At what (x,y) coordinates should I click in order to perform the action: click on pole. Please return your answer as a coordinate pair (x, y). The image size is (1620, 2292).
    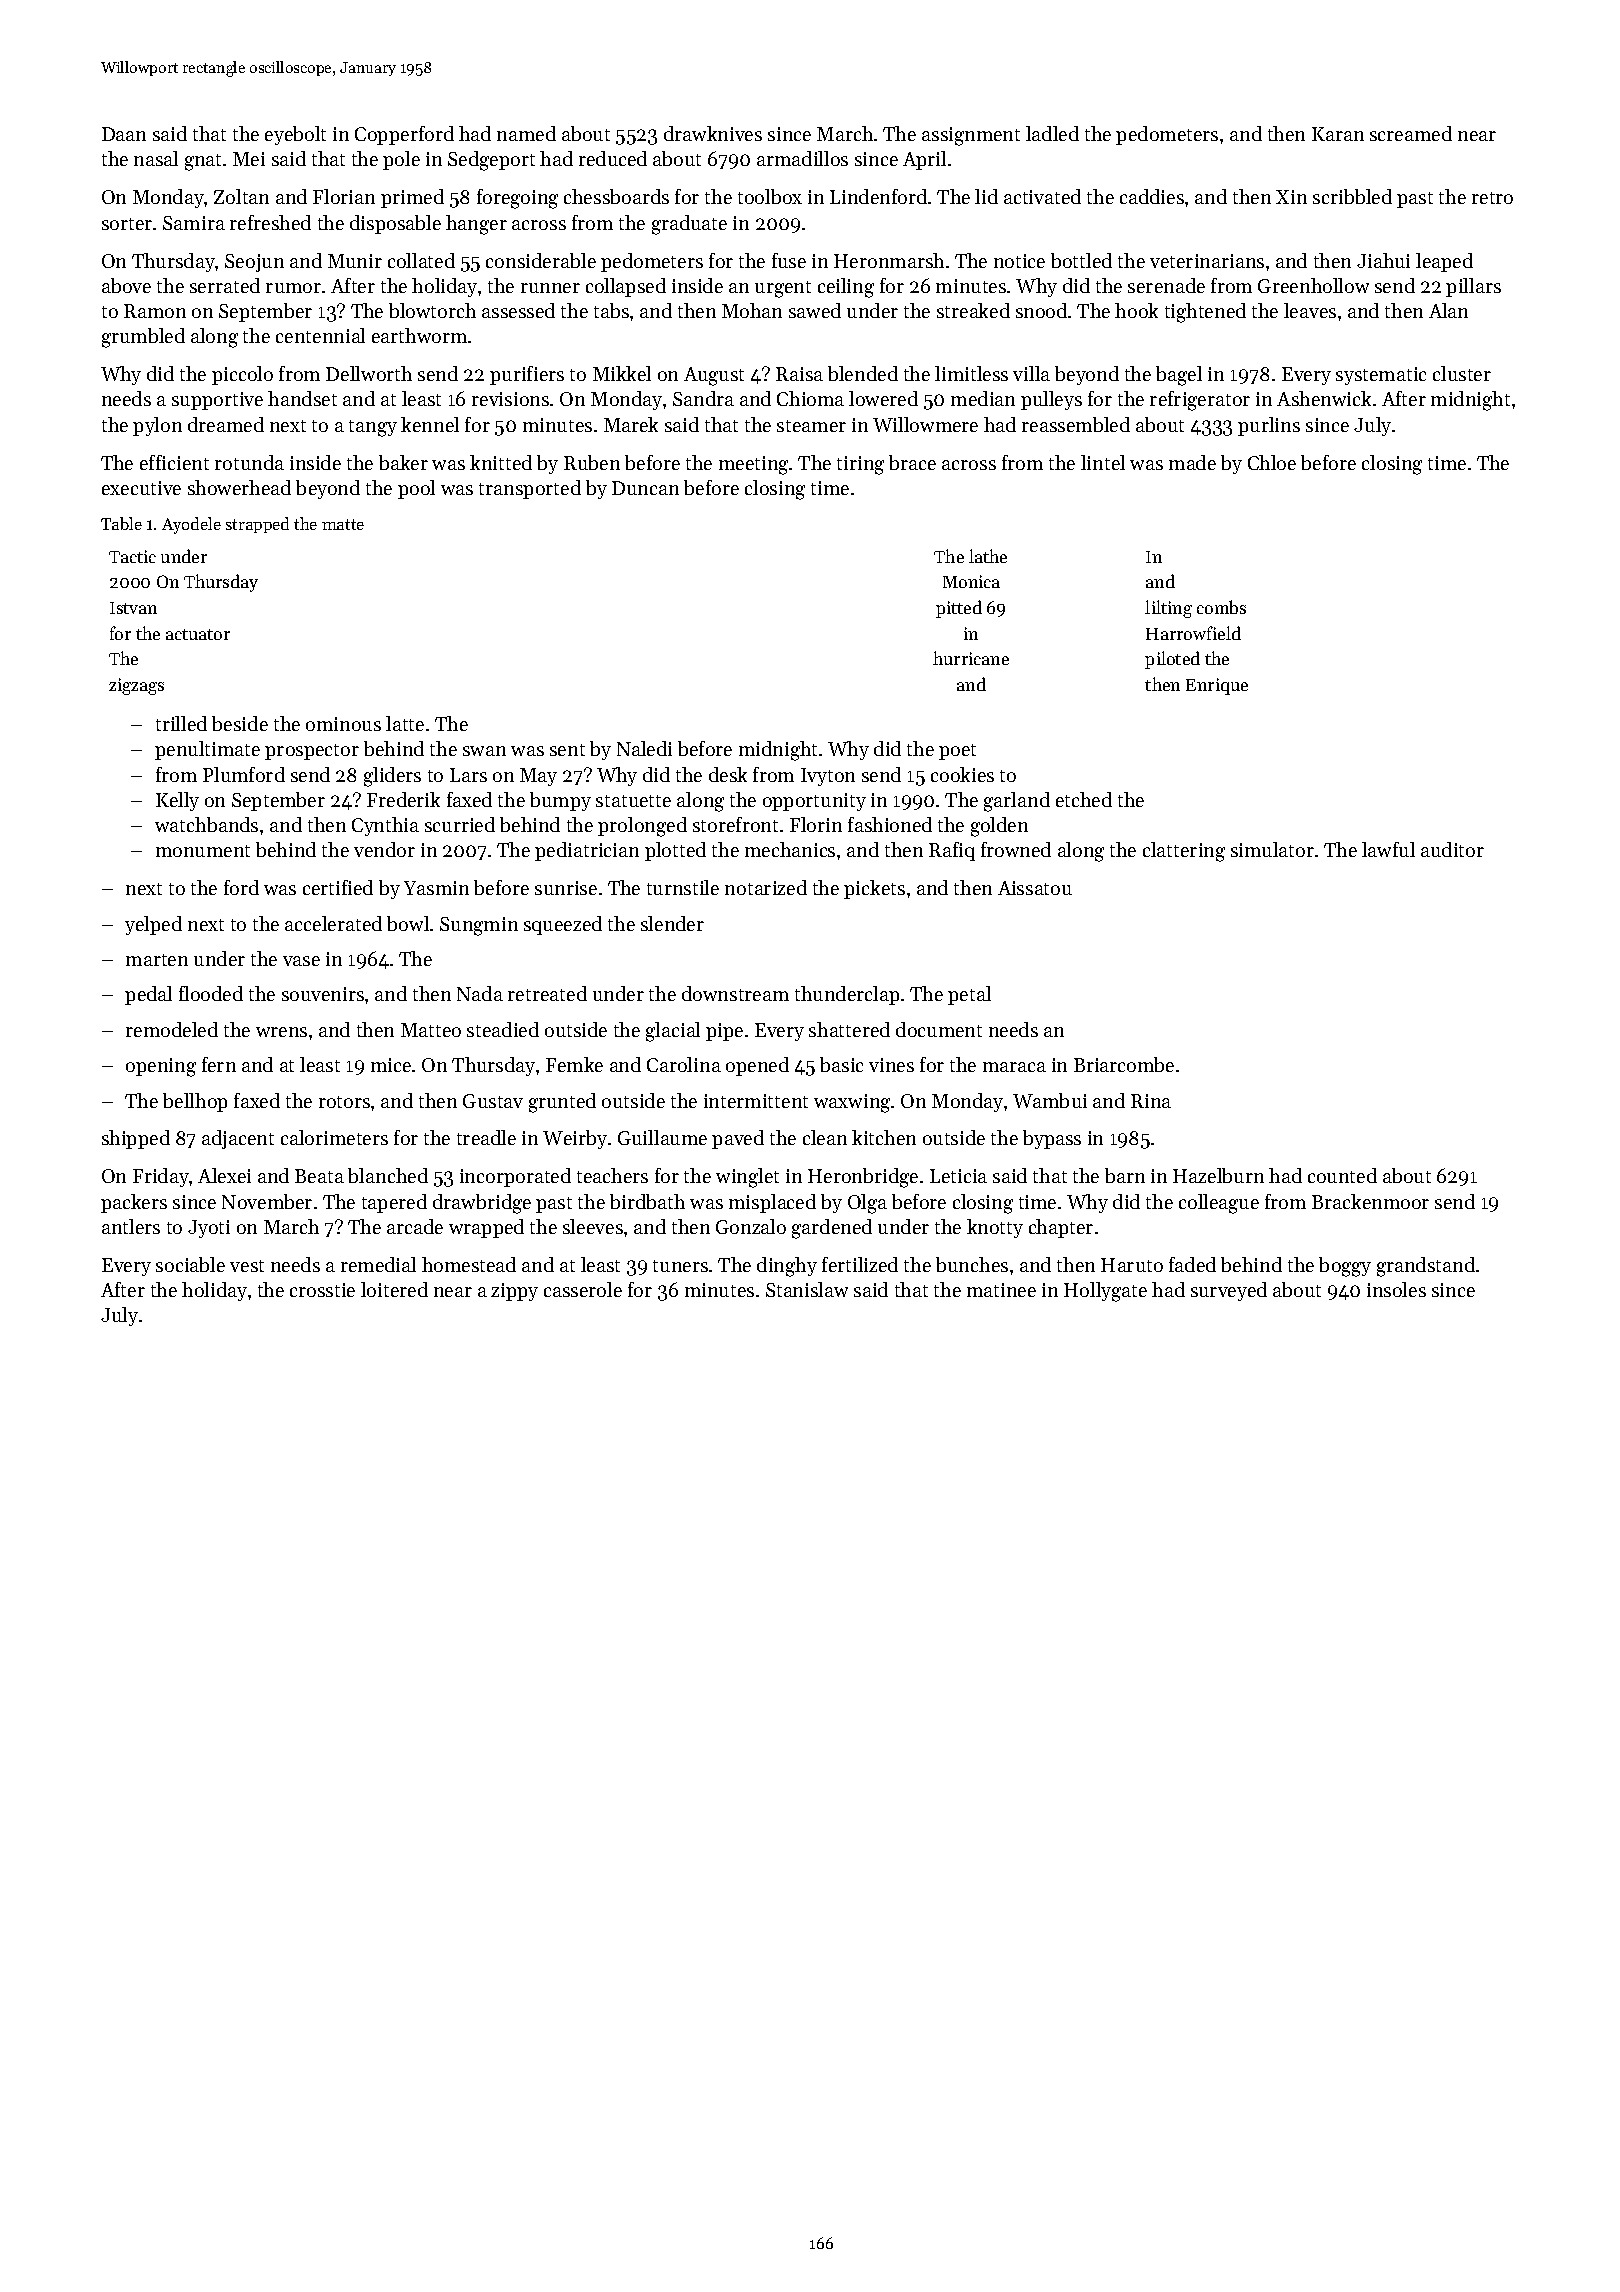
    Looking at the image, I should click on (401, 160).
